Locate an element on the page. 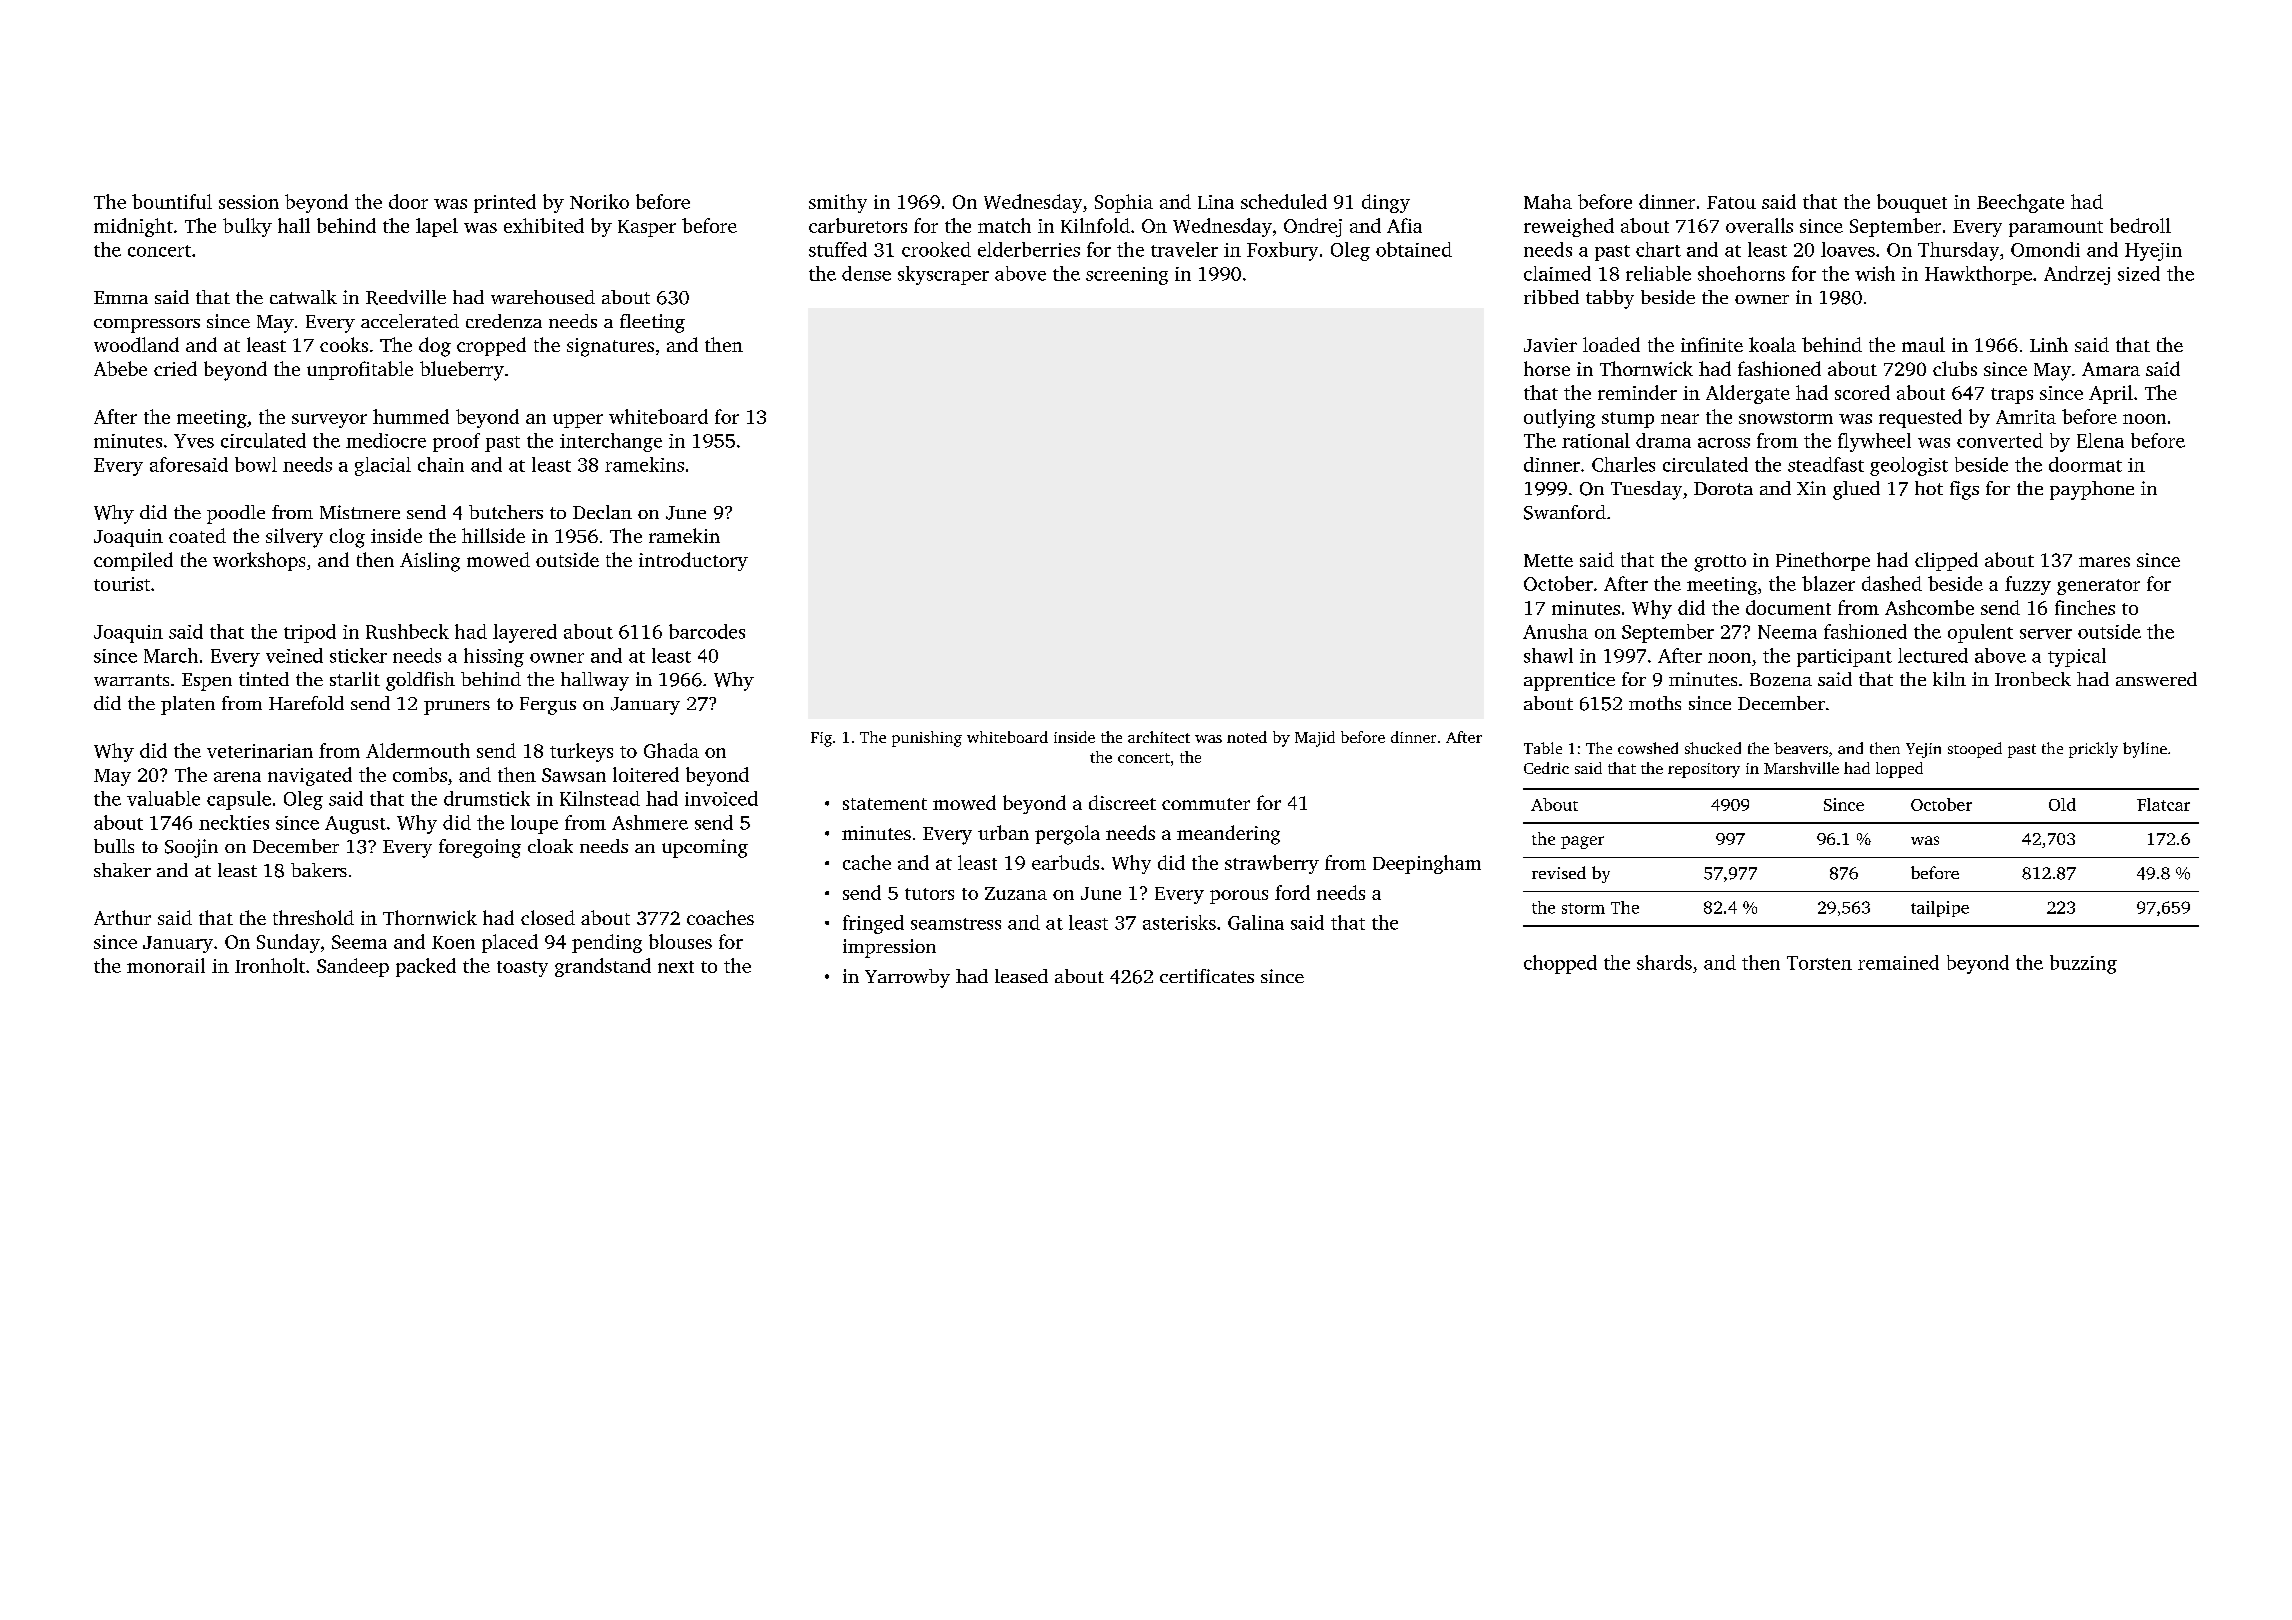 This page has height=1620, width=2292. Amrita is located at coordinates (2026, 417).
